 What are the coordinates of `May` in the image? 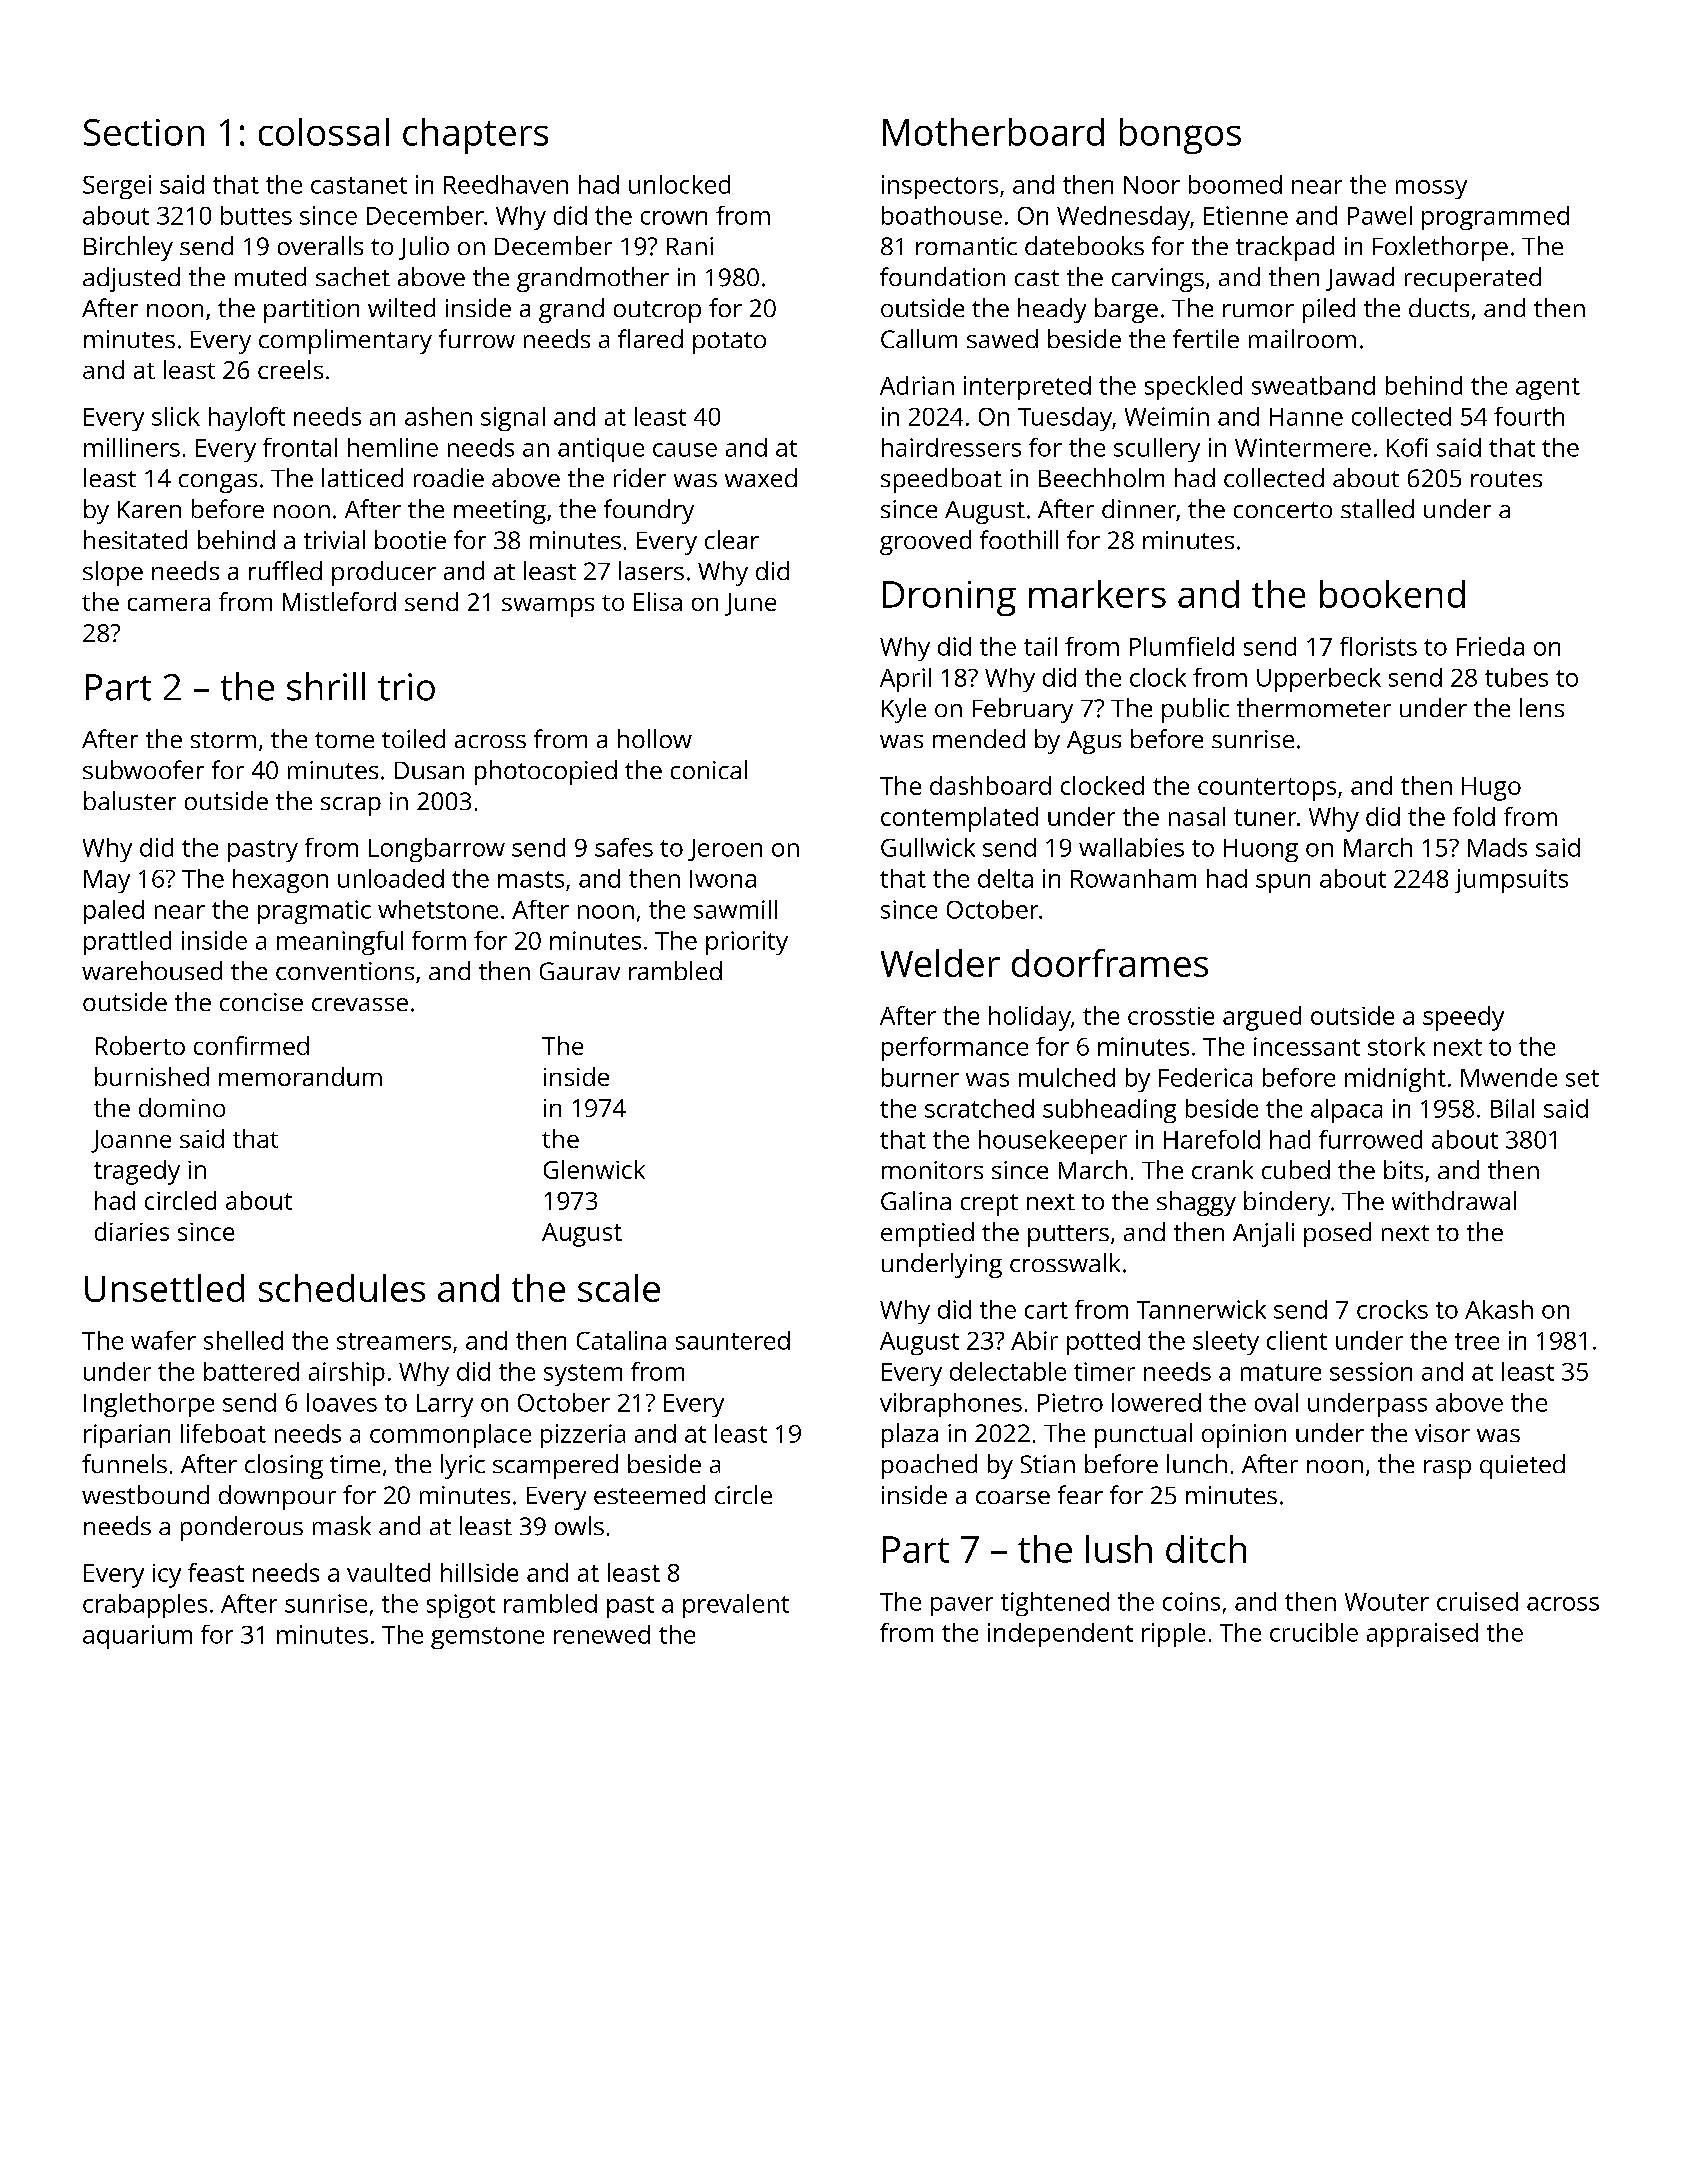 It's located at (107, 881).
